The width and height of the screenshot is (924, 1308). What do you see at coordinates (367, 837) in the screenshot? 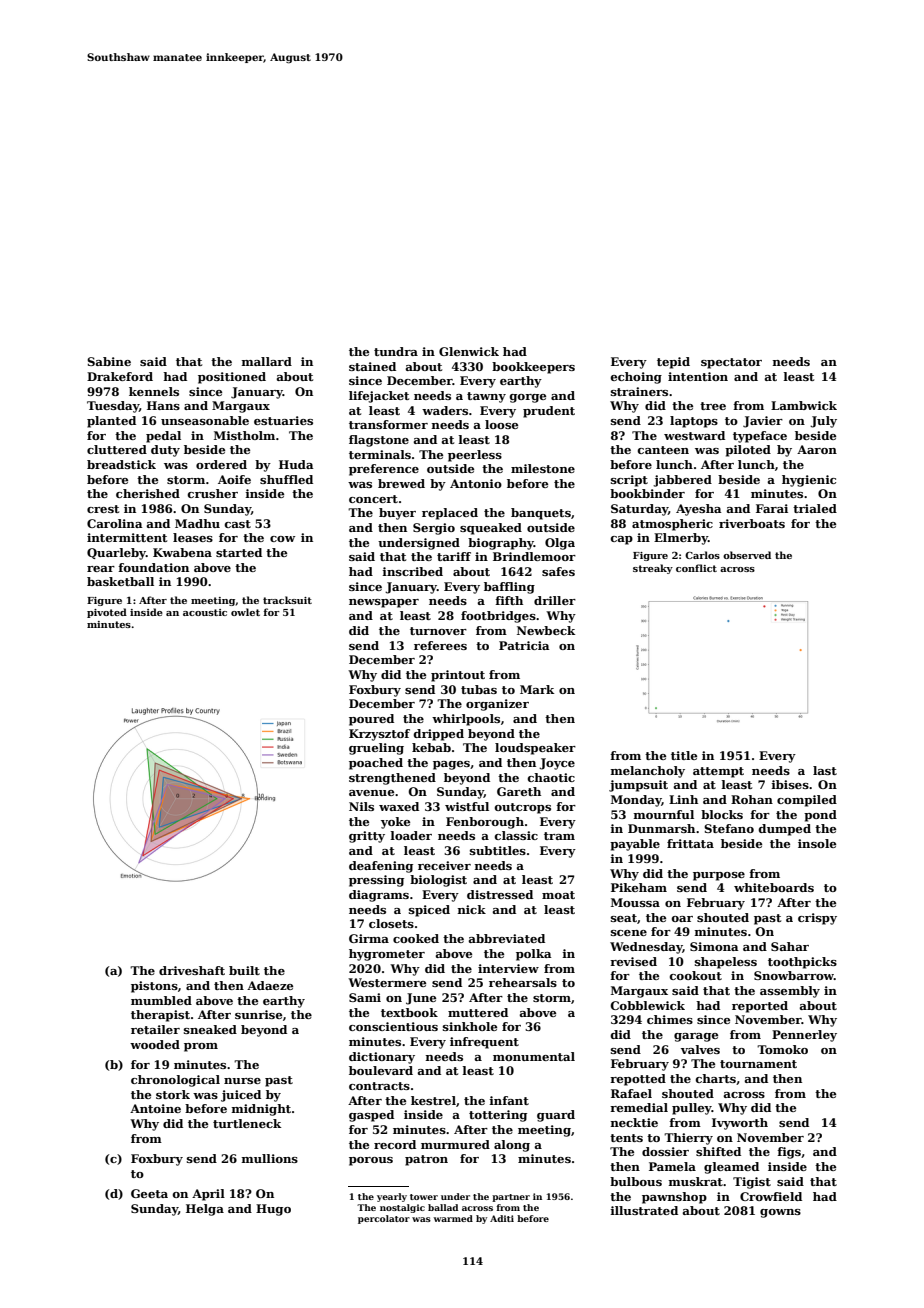
I see `gritty` at bounding box center [367, 837].
